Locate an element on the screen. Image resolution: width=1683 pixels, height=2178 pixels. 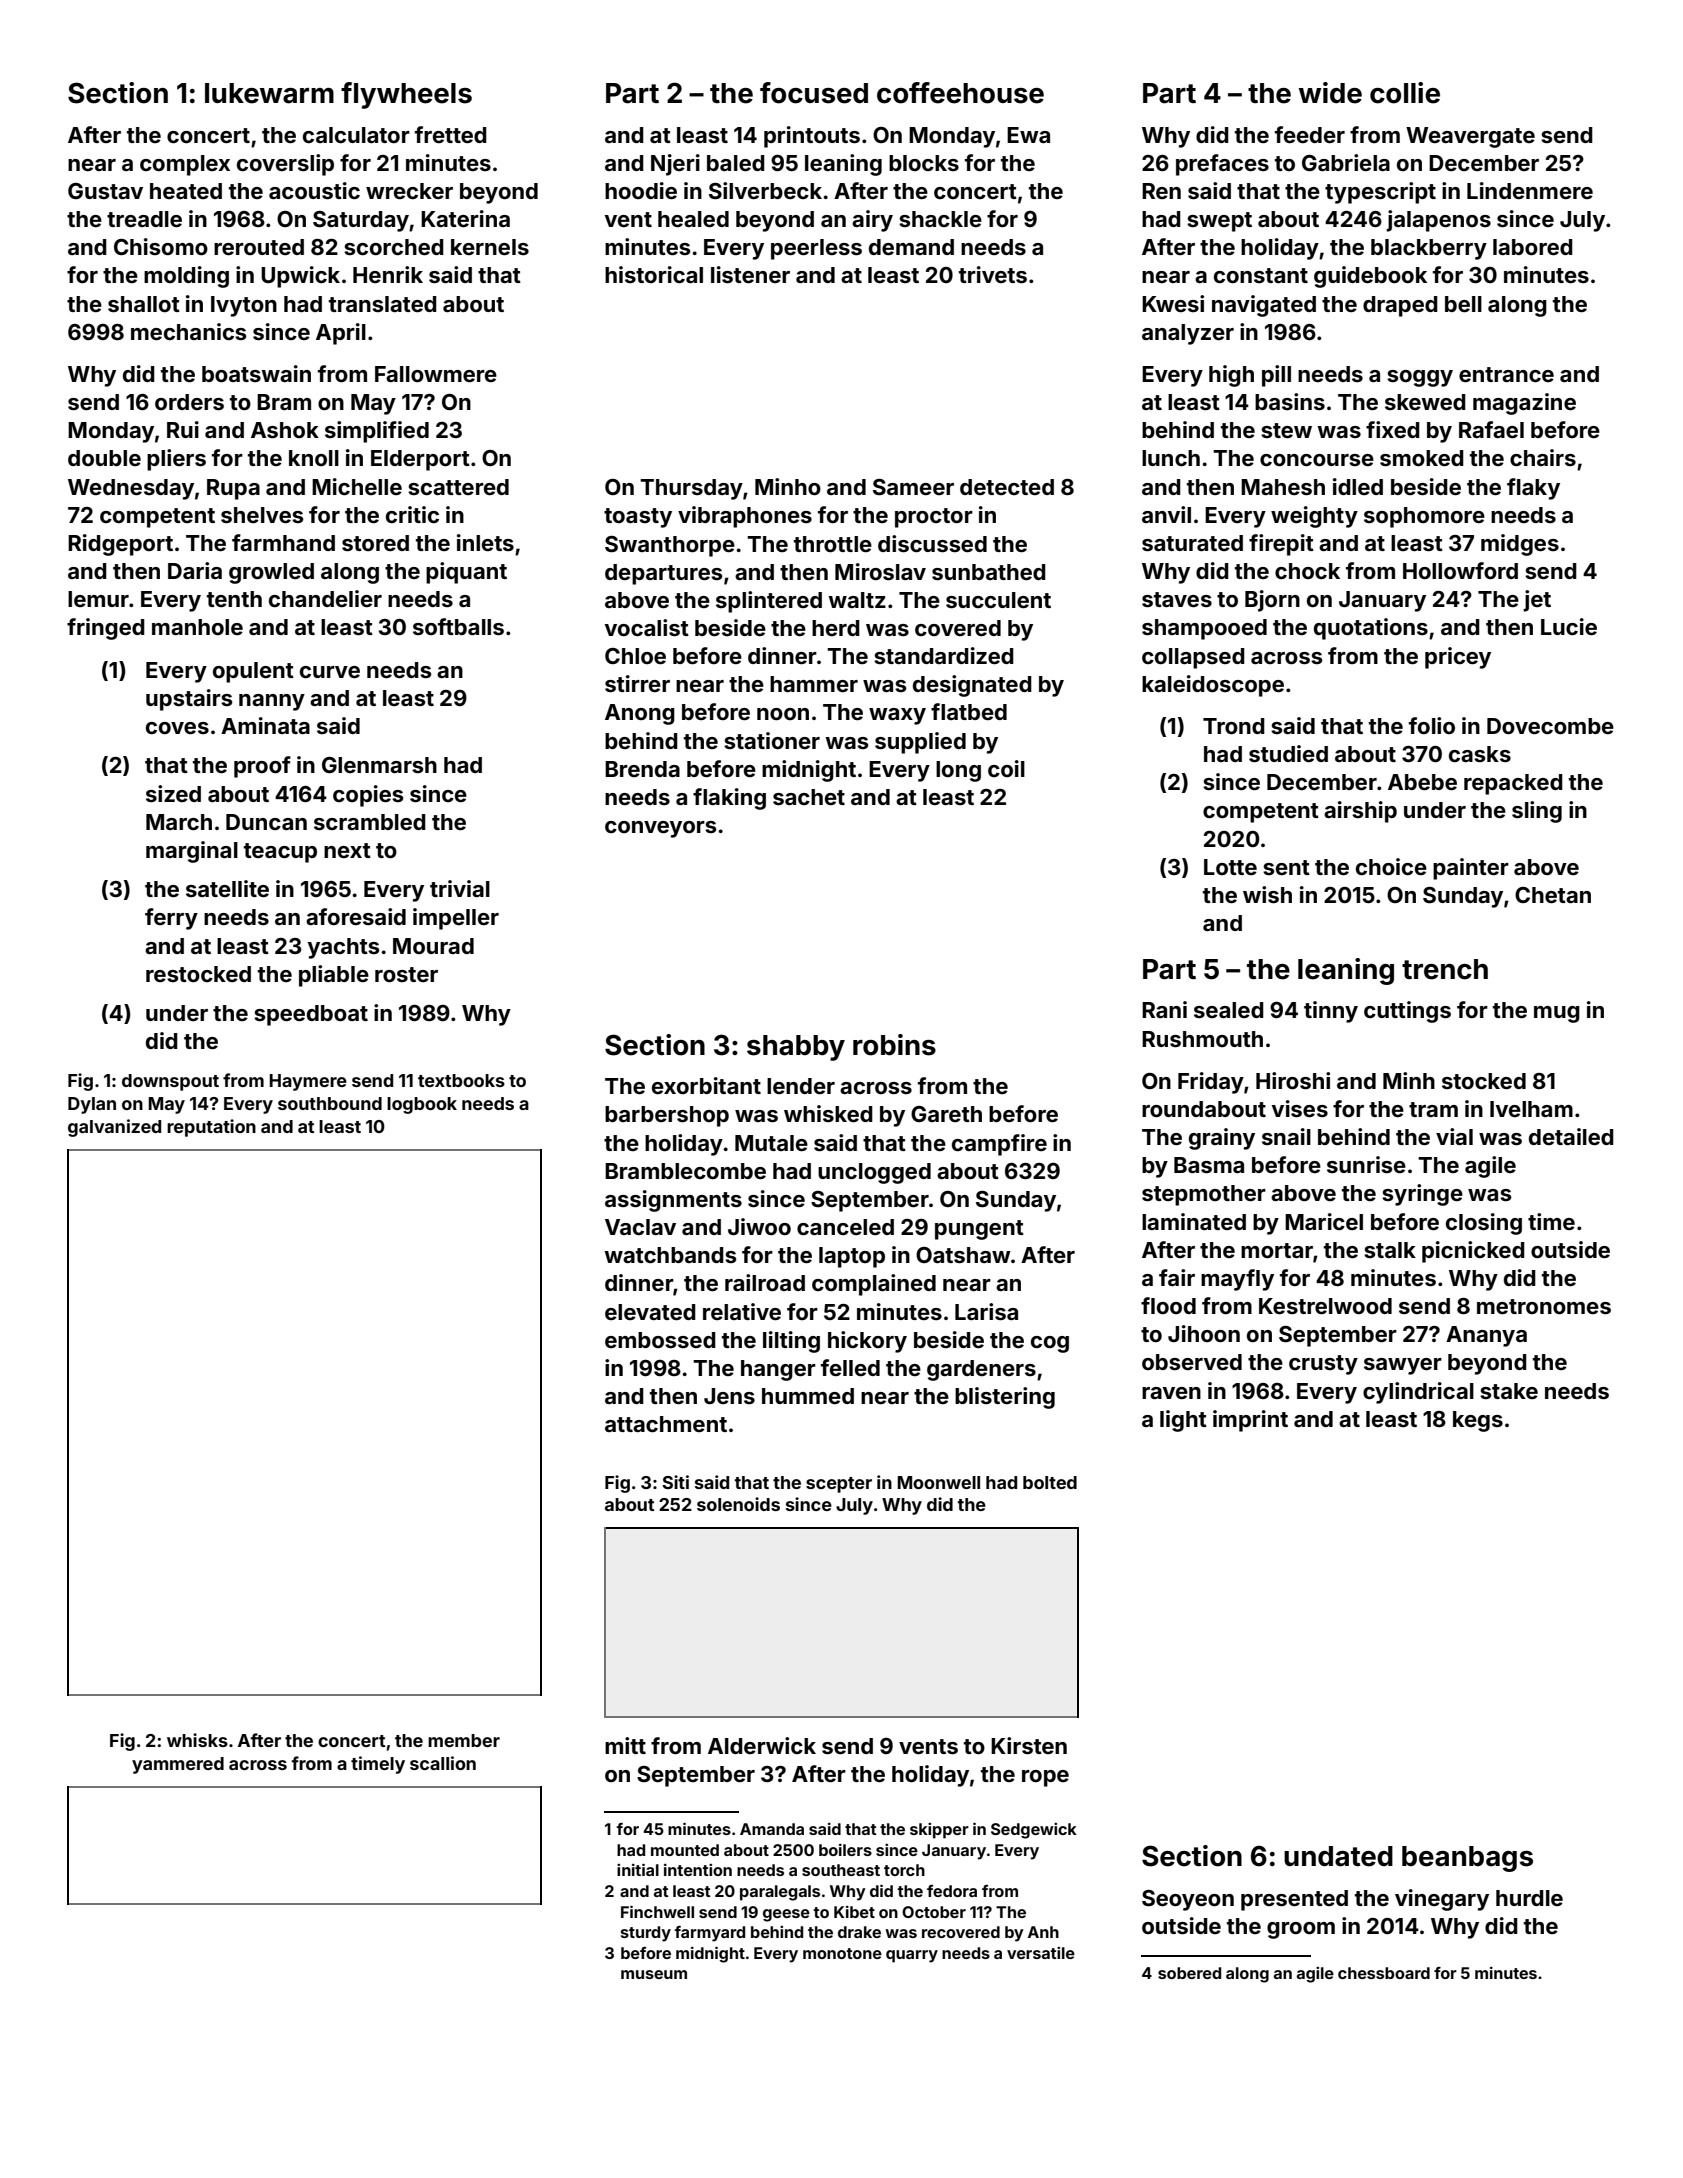
flaking is located at coordinates (729, 799).
